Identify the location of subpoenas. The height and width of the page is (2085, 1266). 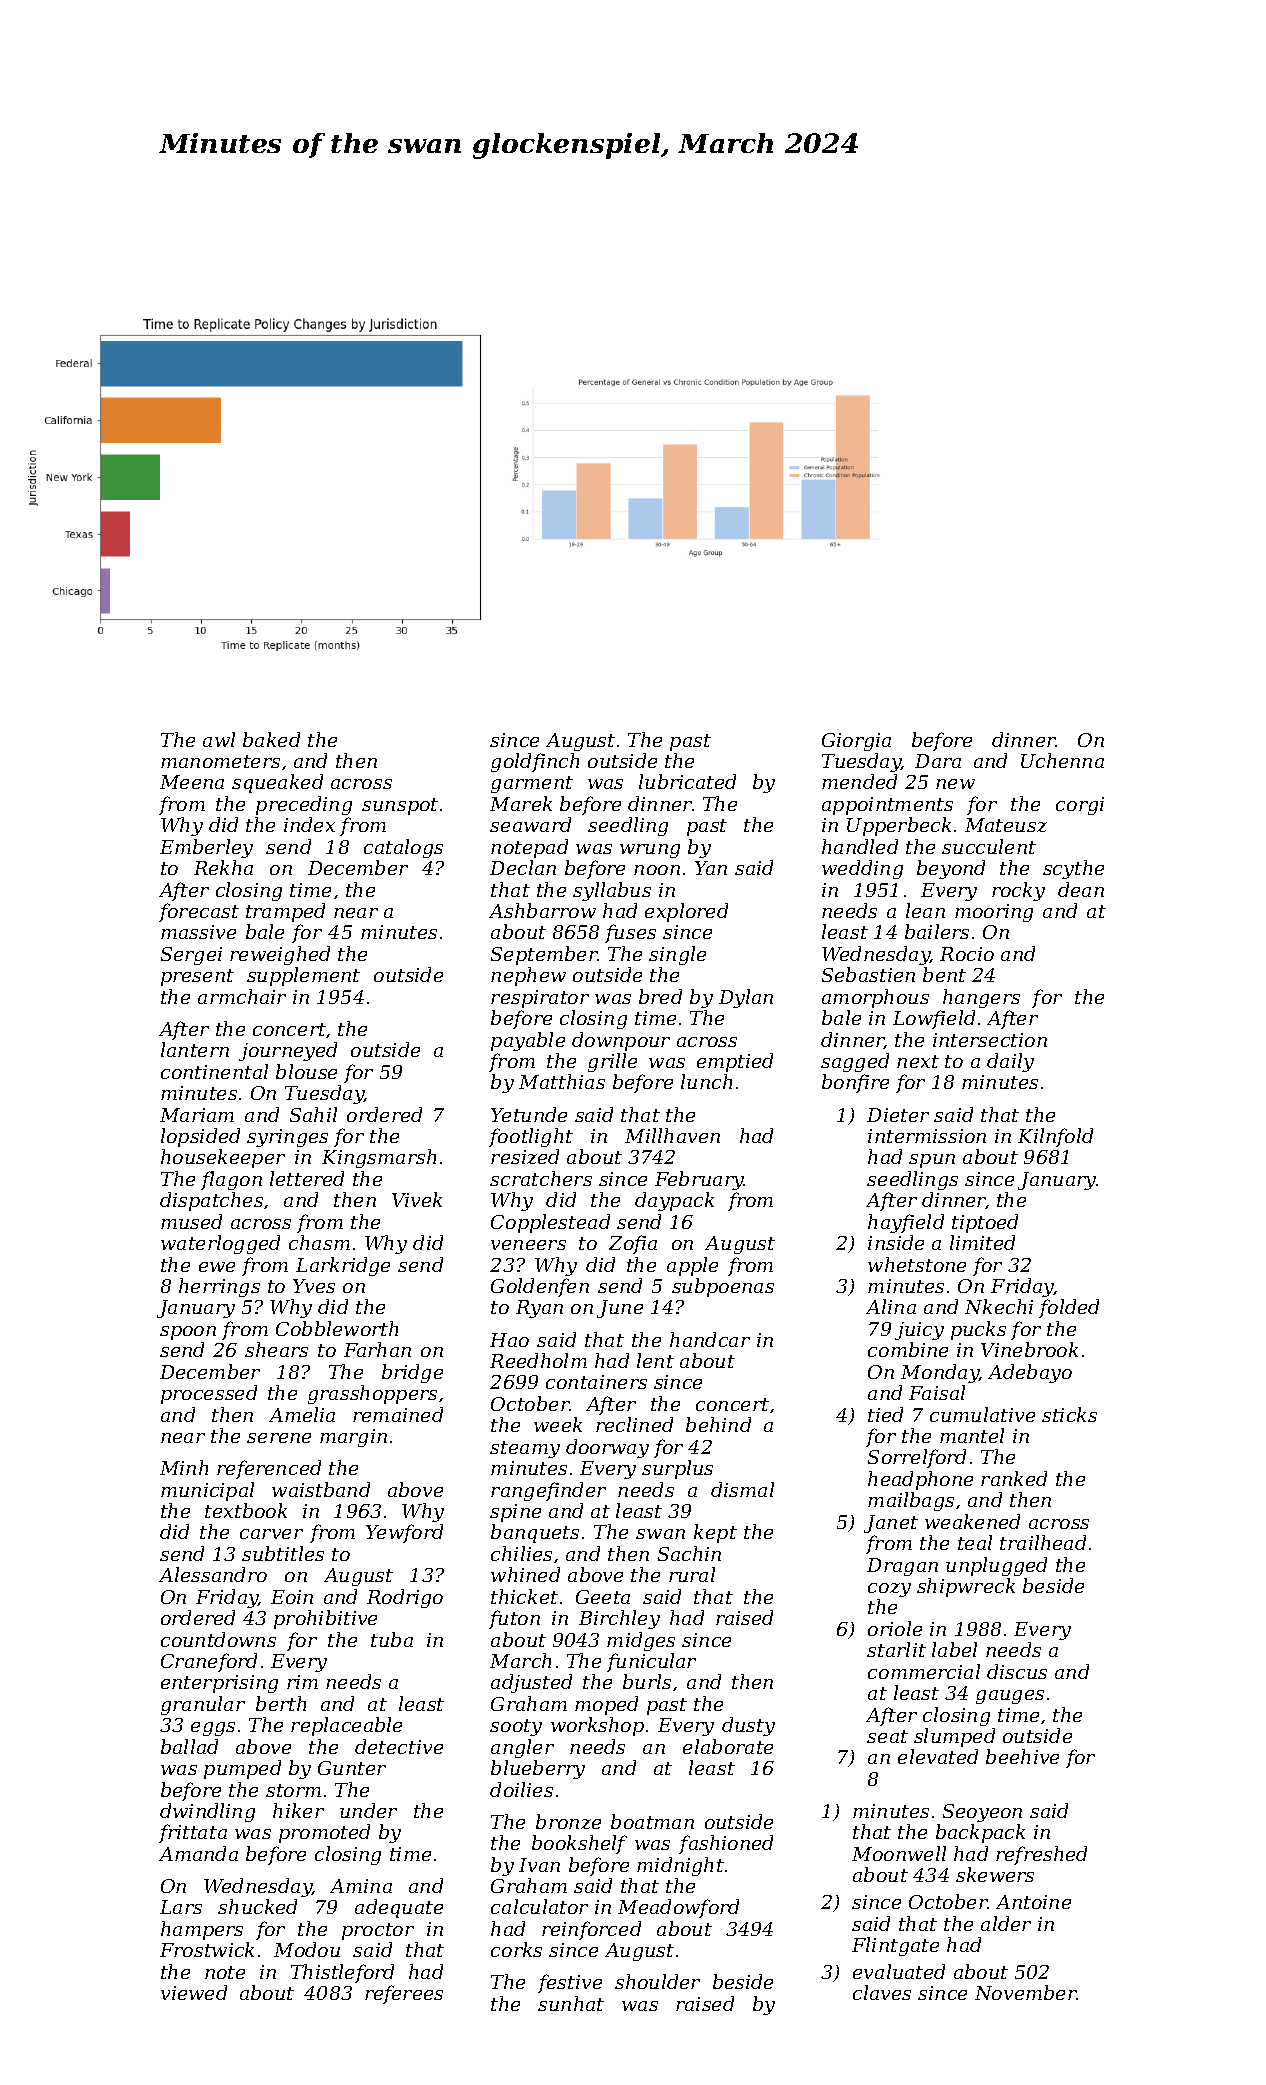
(723, 1287).
